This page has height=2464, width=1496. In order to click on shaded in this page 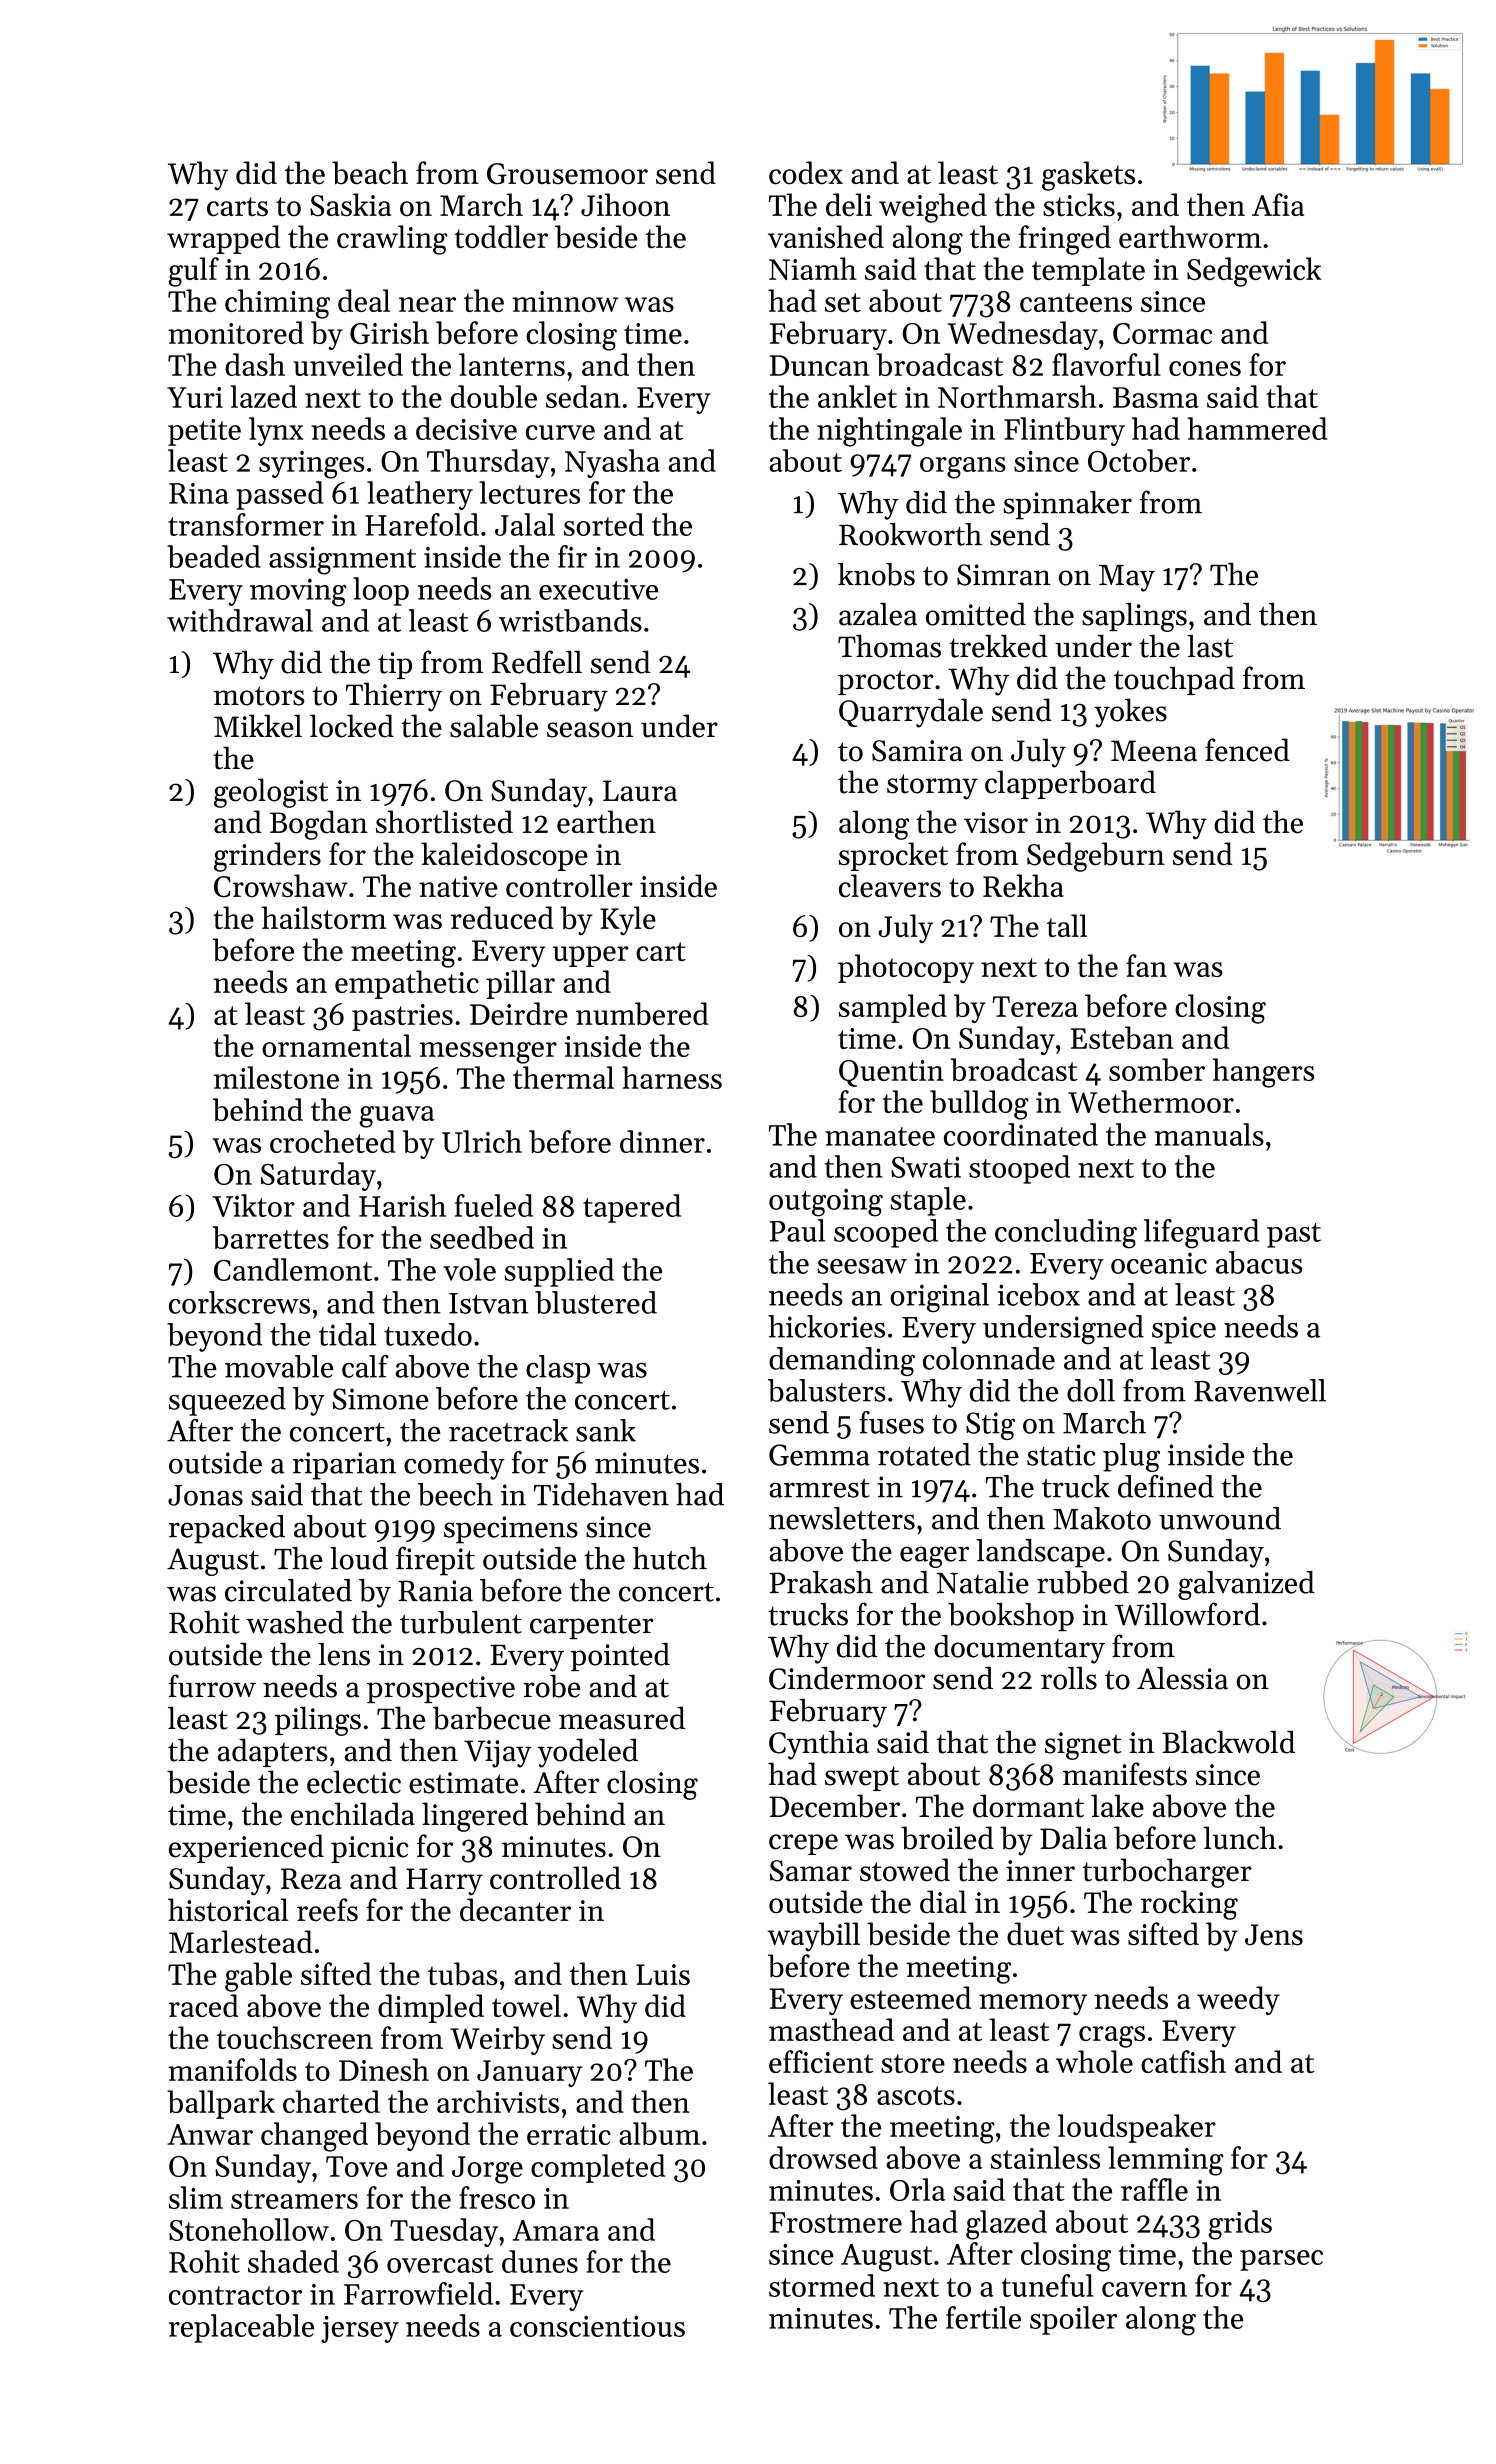, I will do `click(293, 2261)`.
